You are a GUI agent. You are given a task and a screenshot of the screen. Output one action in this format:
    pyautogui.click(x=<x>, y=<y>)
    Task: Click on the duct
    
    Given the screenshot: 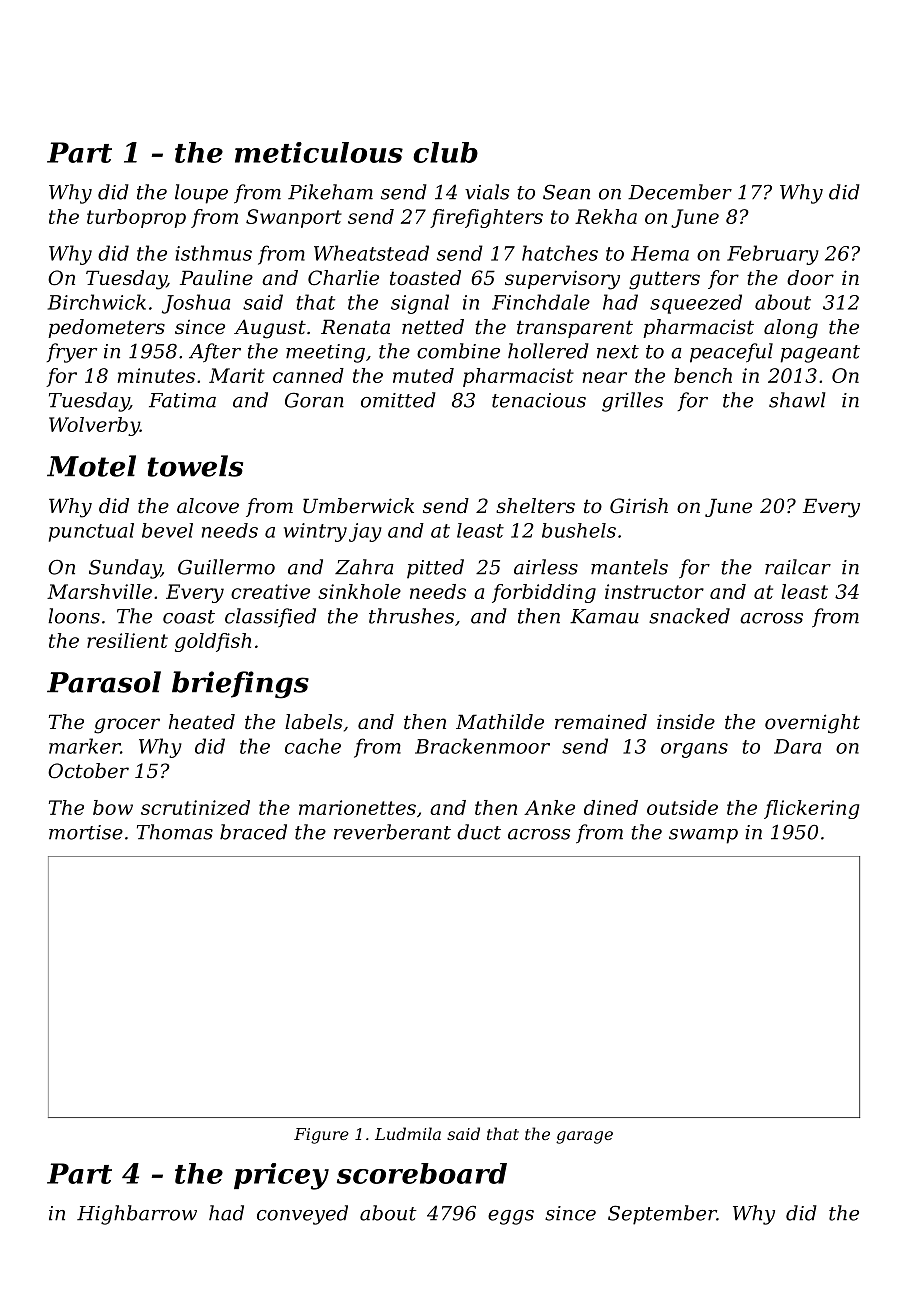 What is the action you would take?
    pyautogui.click(x=479, y=832)
